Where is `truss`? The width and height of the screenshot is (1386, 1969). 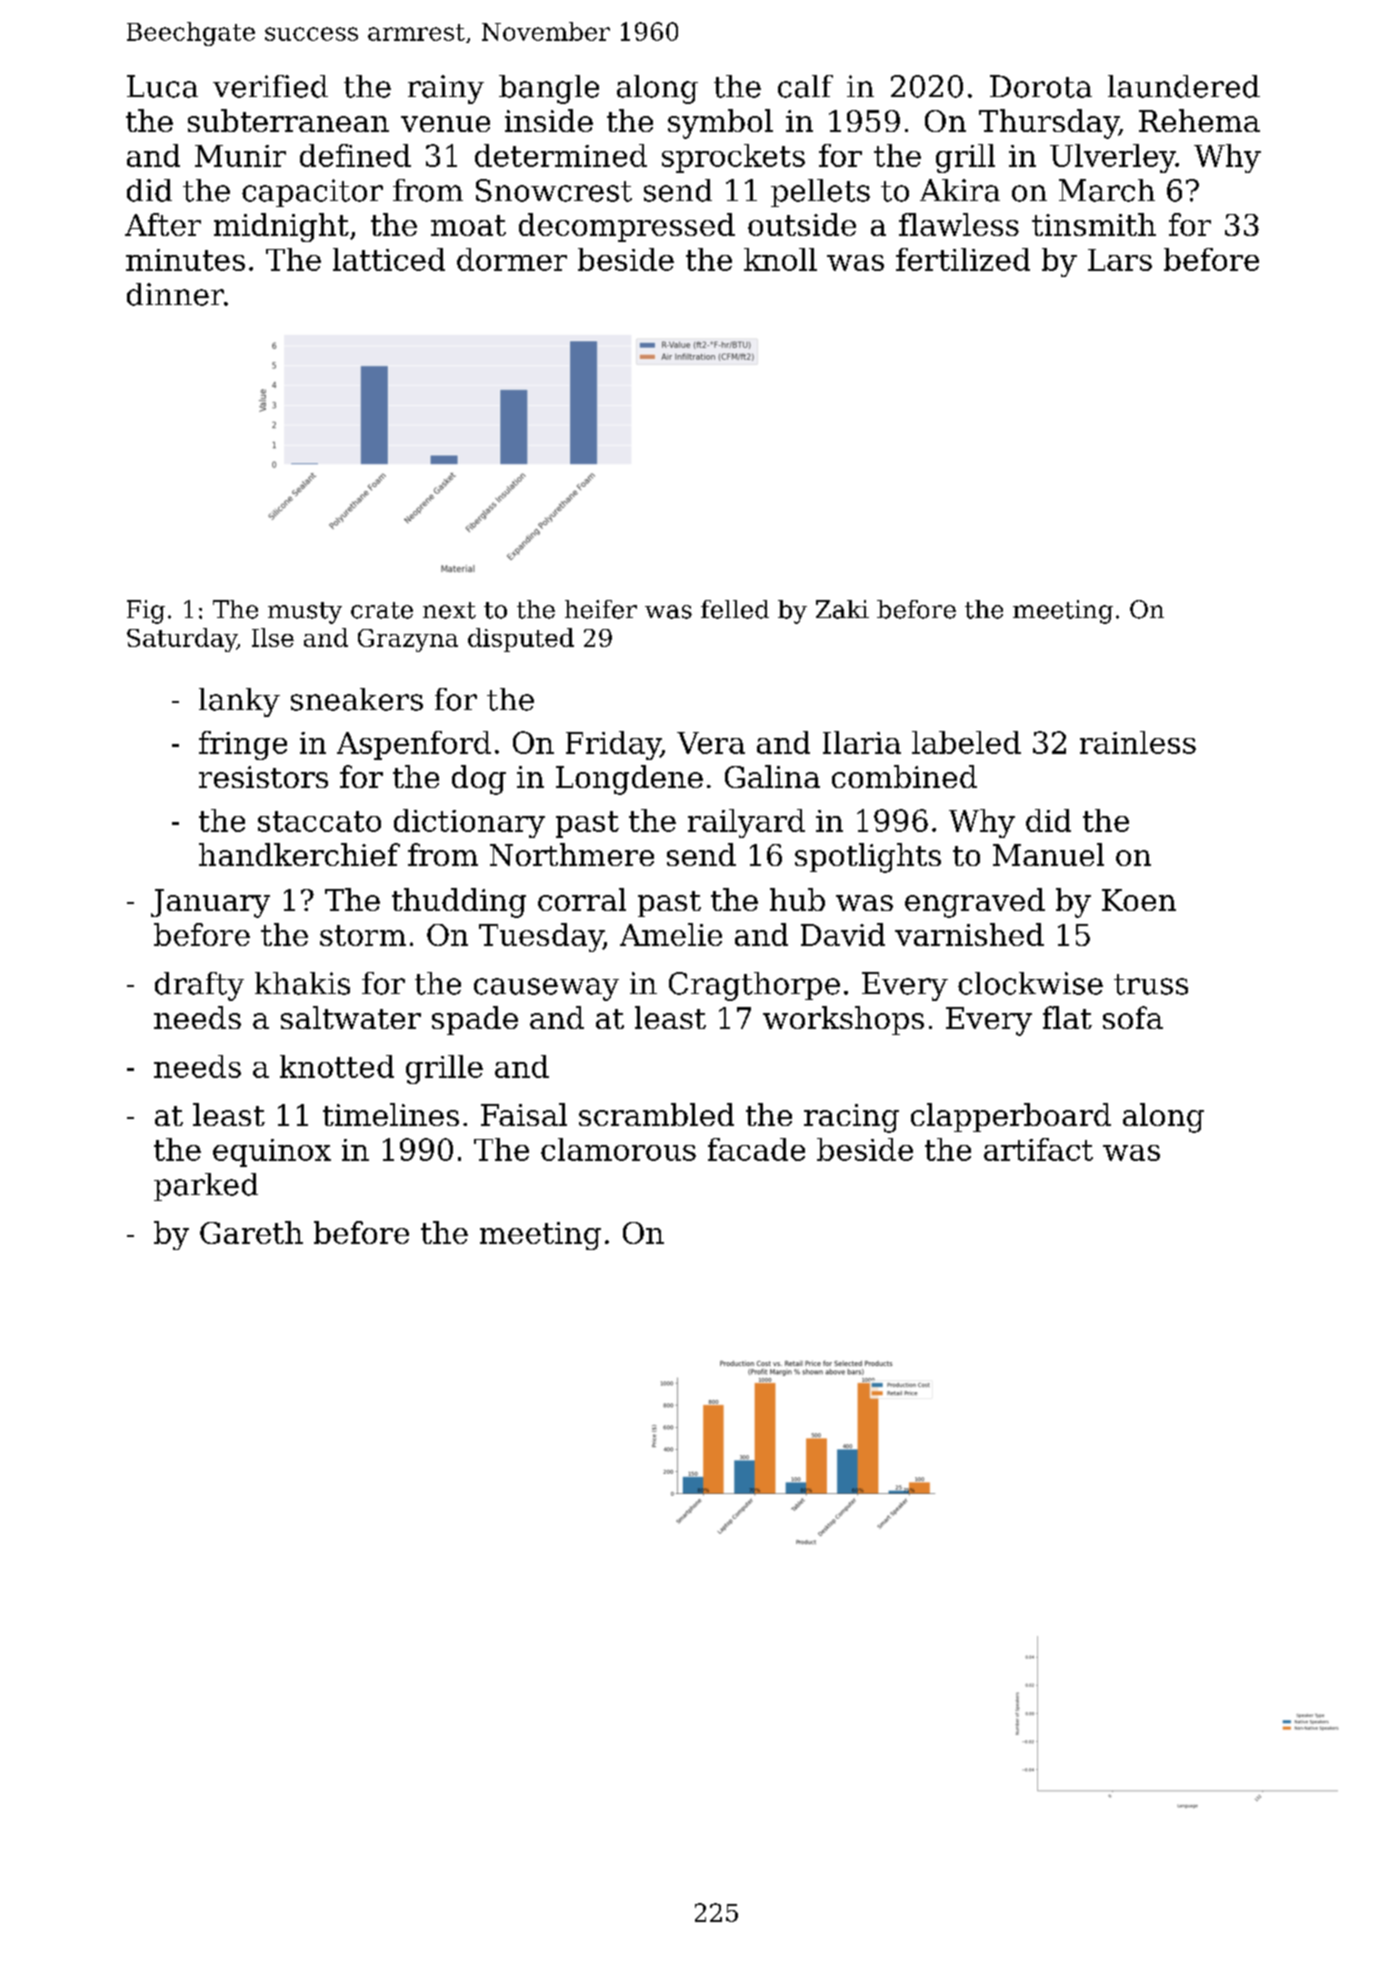
truss is located at coordinates (1151, 984).
